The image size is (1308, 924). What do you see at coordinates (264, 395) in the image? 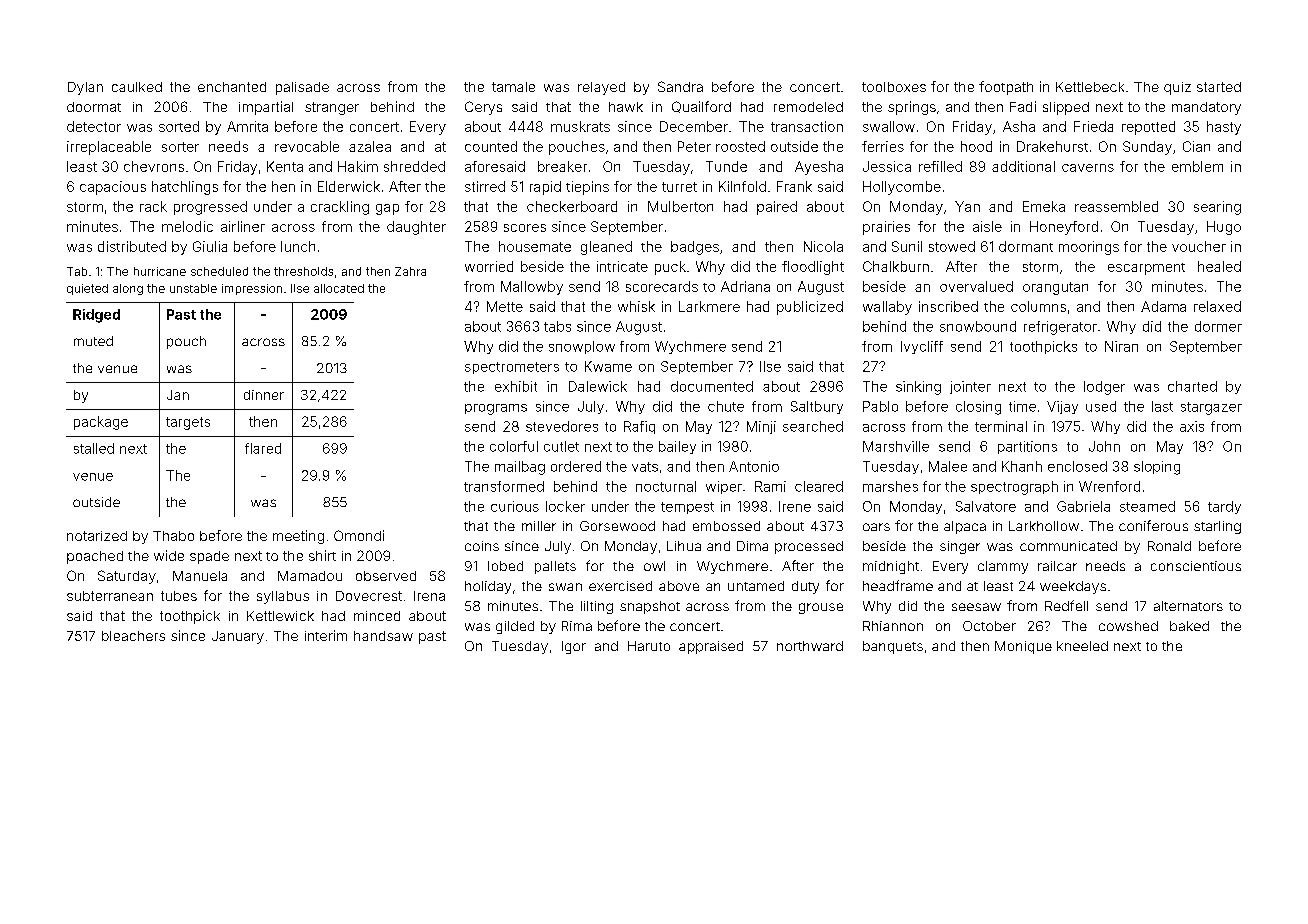
I see `dinner` at bounding box center [264, 395].
